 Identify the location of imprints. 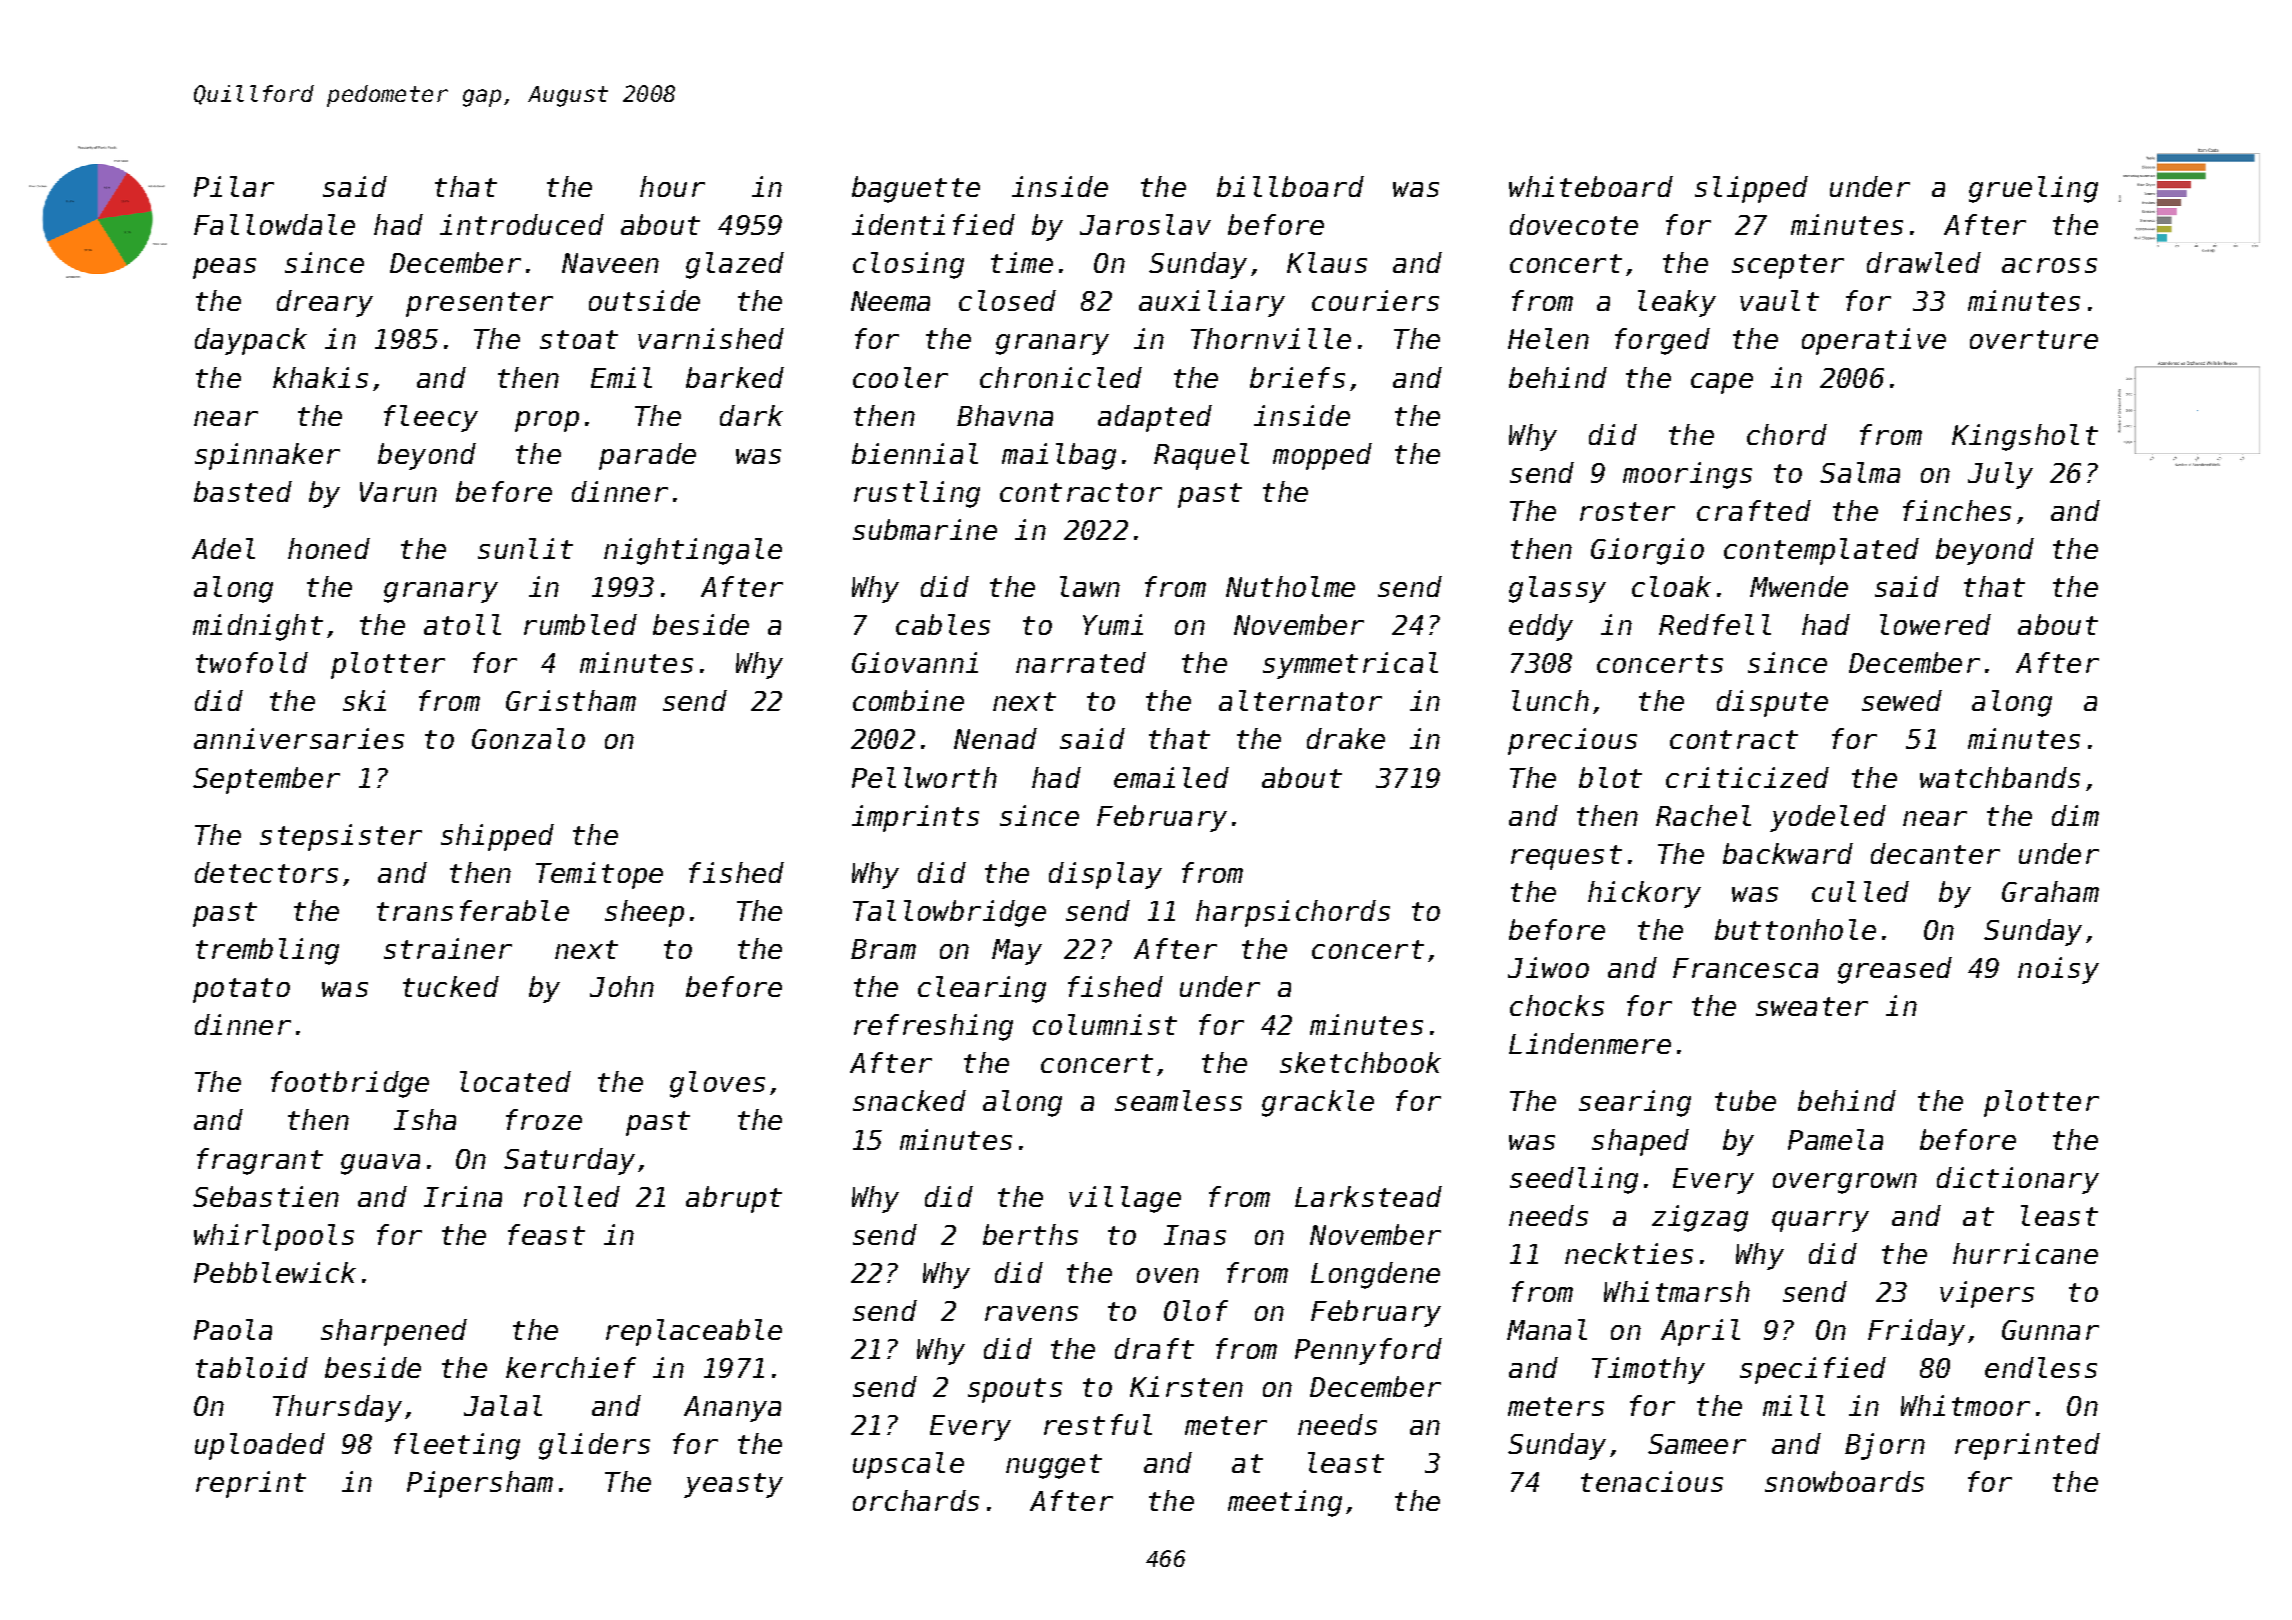
(915, 818).
